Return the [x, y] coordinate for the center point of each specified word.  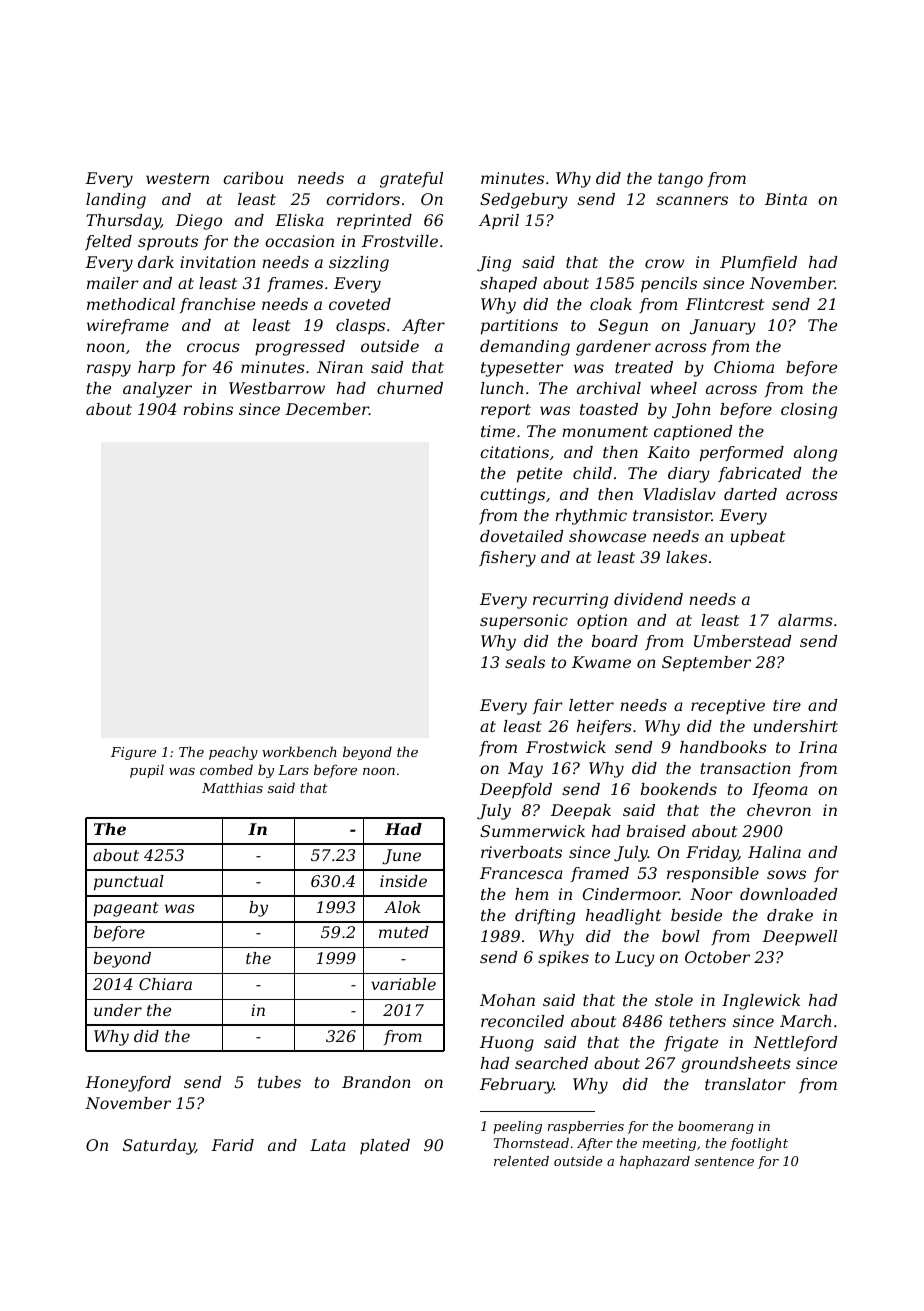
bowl [681, 936]
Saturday [159, 1147]
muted [404, 932]
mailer [113, 283]
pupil [147, 771]
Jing [494, 264]
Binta [786, 199]
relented [521, 1161]
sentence [724, 1161]
